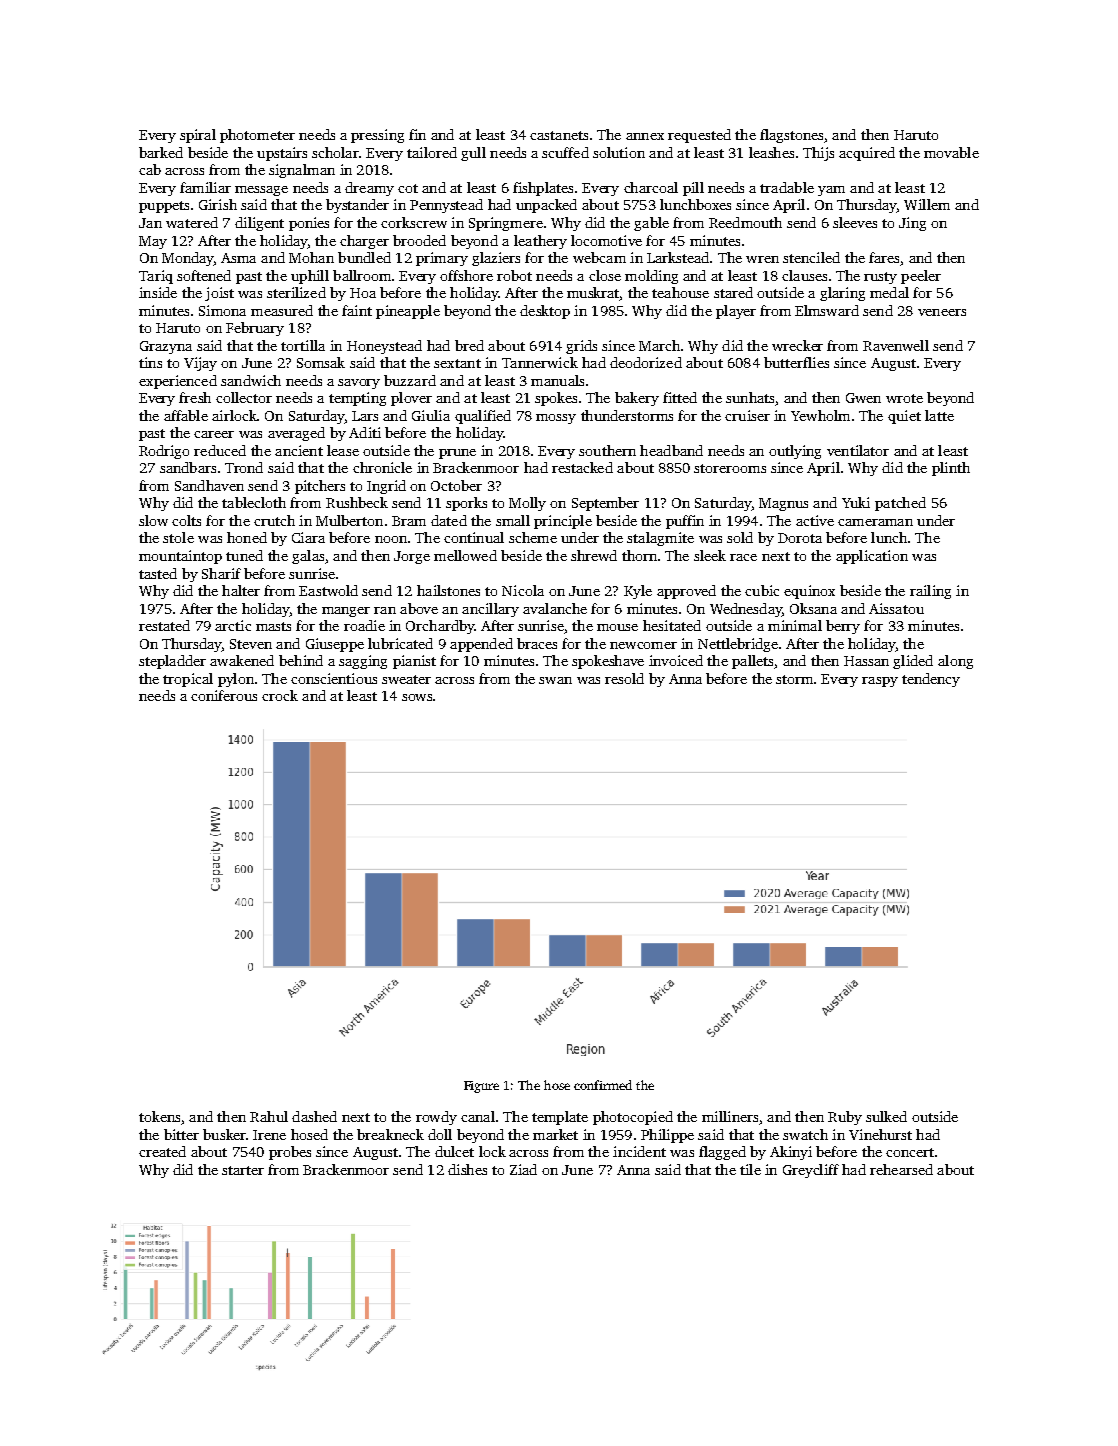 The height and width of the screenshot is (1446, 1118). What do you see at coordinates (559, 135) in the screenshot?
I see `castanets` at bounding box center [559, 135].
